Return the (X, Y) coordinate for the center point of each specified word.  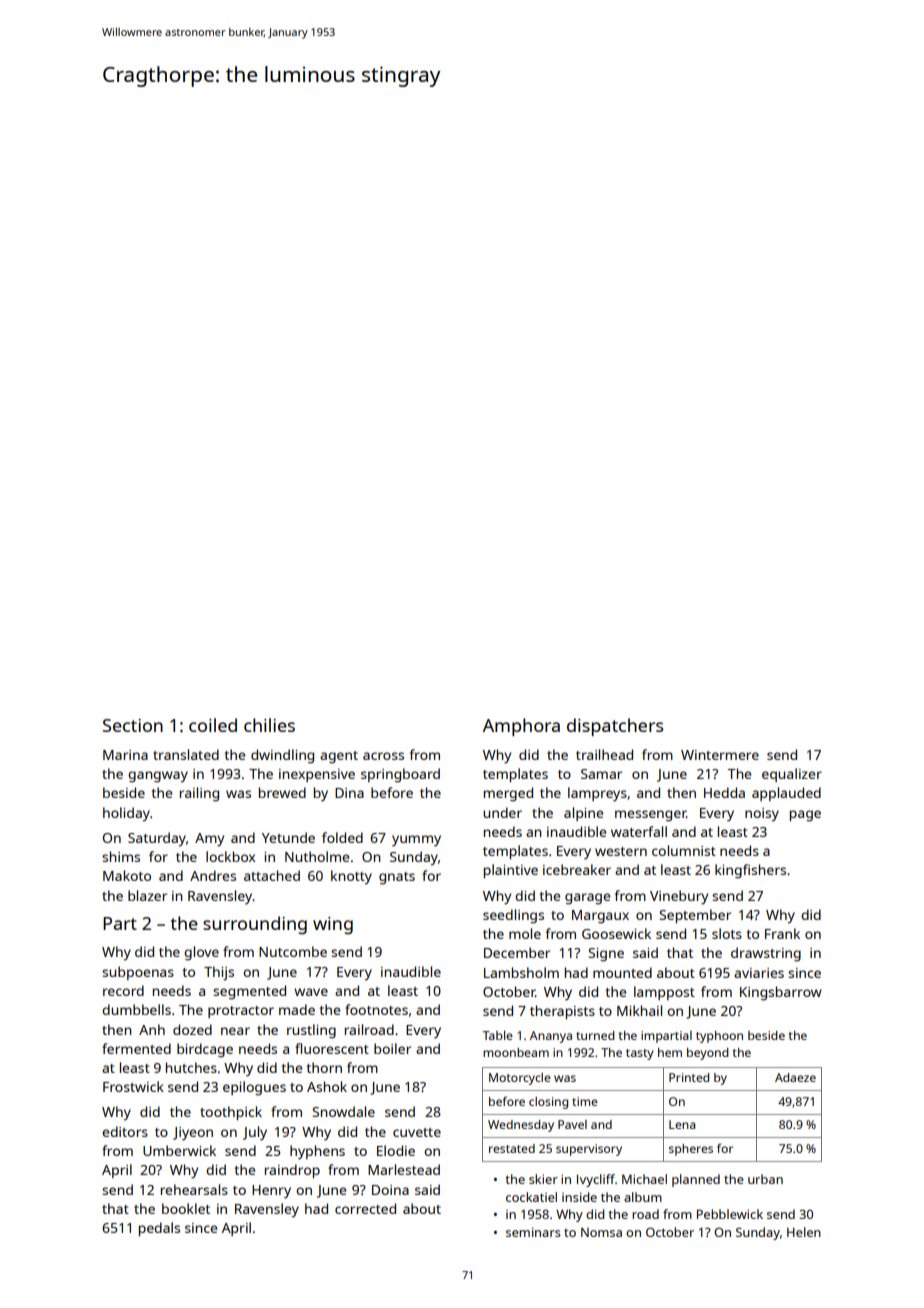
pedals (159, 1229)
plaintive (511, 871)
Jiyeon (193, 1134)
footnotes (376, 1009)
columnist (684, 850)
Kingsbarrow (781, 993)
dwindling (282, 756)
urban (765, 1179)
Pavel (572, 1124)
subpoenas (138, 973)
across (383, 756)
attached (272, 875)
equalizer (792, 775)
